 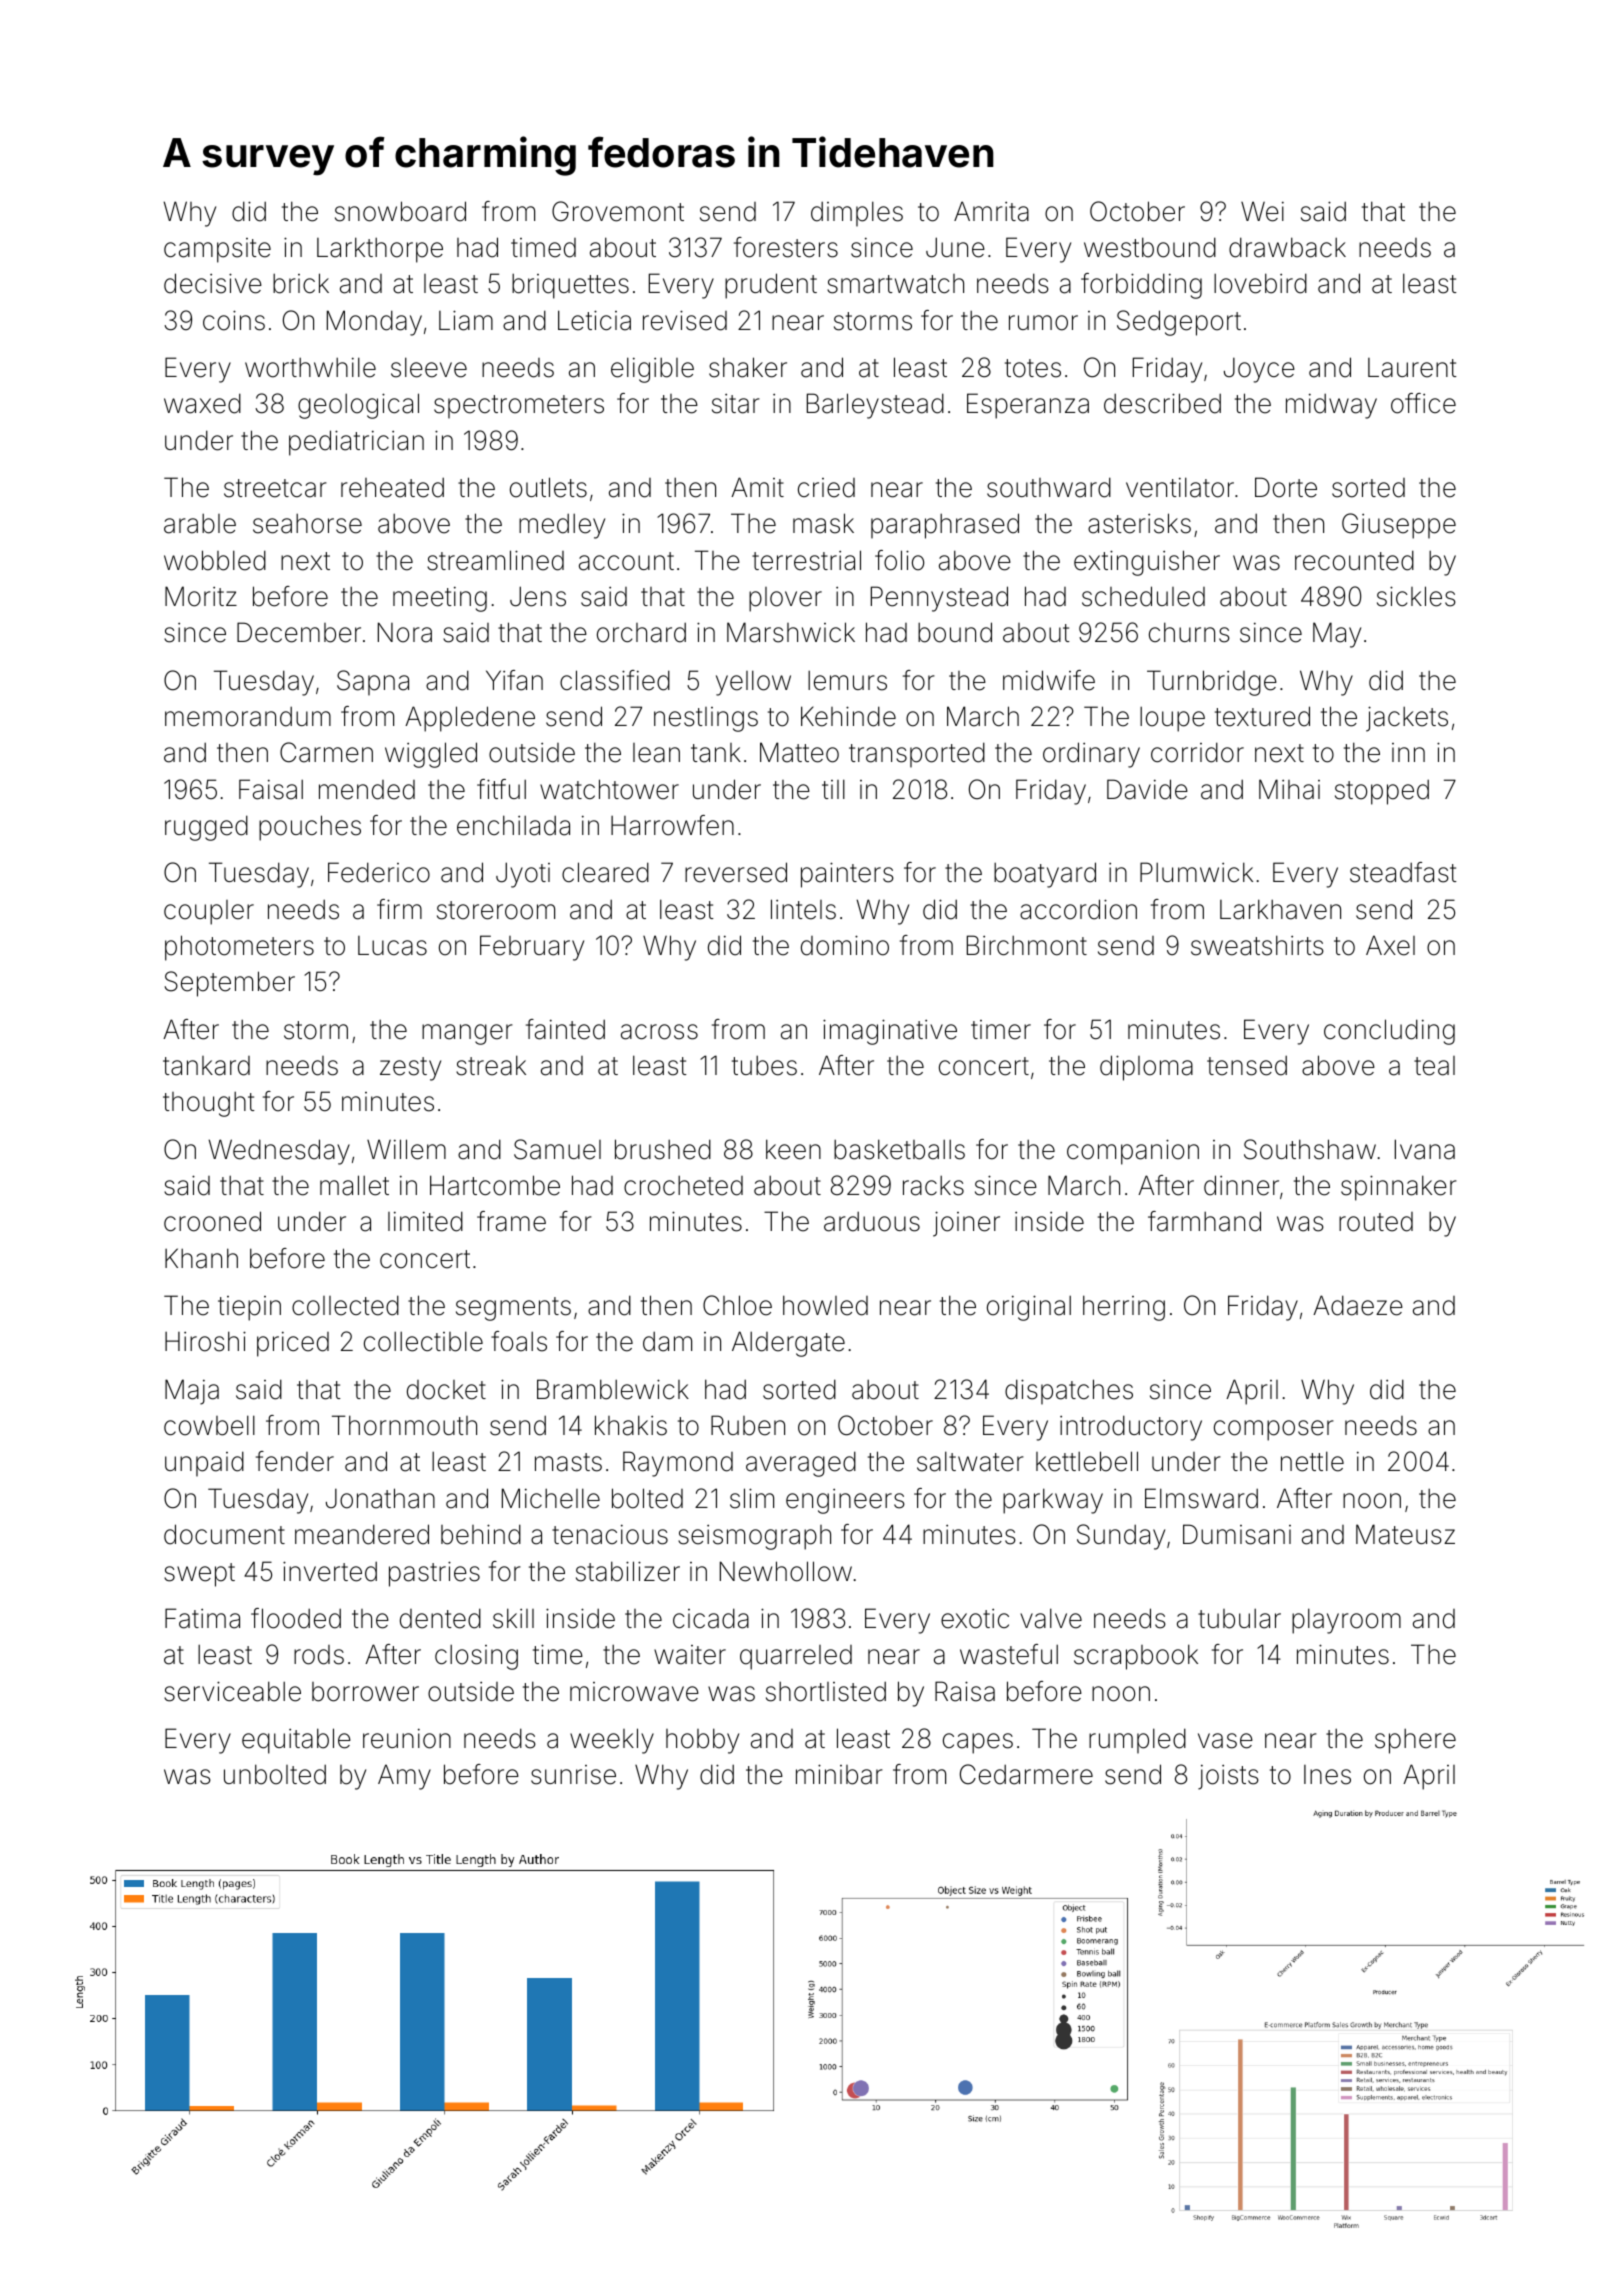 What do you see at coordinates (206, 828) in the screenshot?
I see `rugged` at bounding box center [206, 828].
